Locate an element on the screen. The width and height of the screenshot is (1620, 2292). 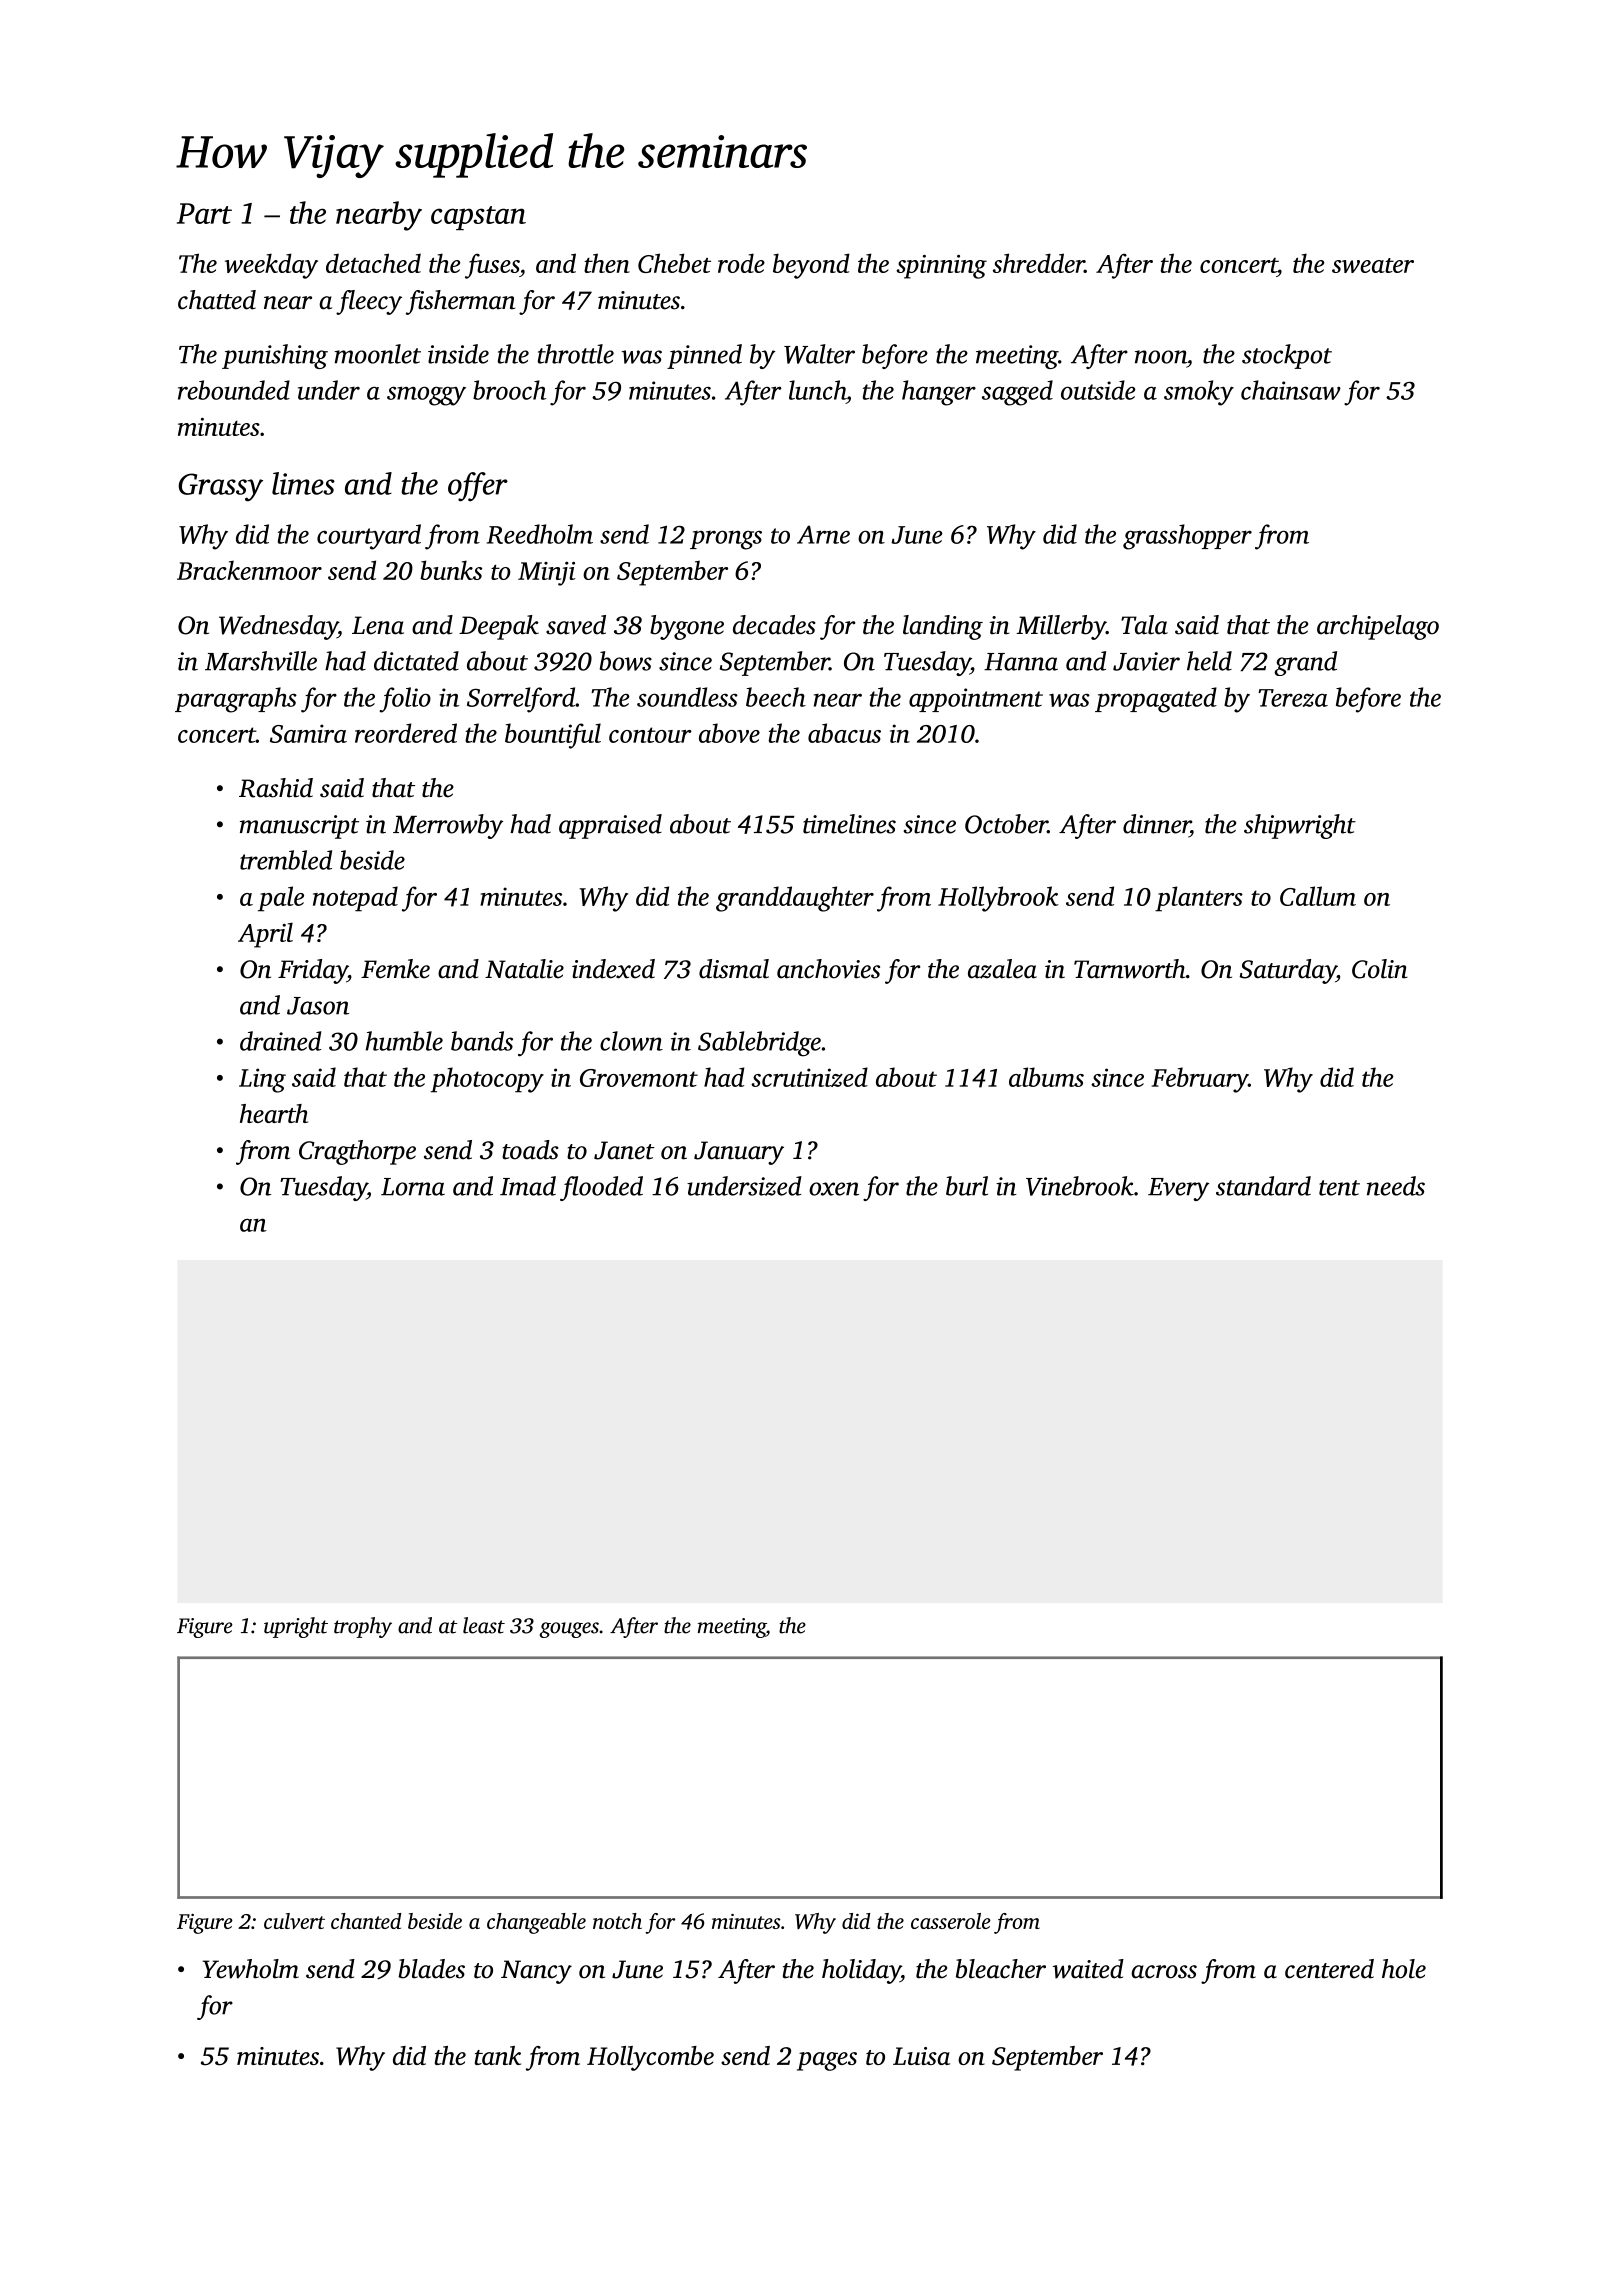
anchovies is located at coordinates (828, 969).
